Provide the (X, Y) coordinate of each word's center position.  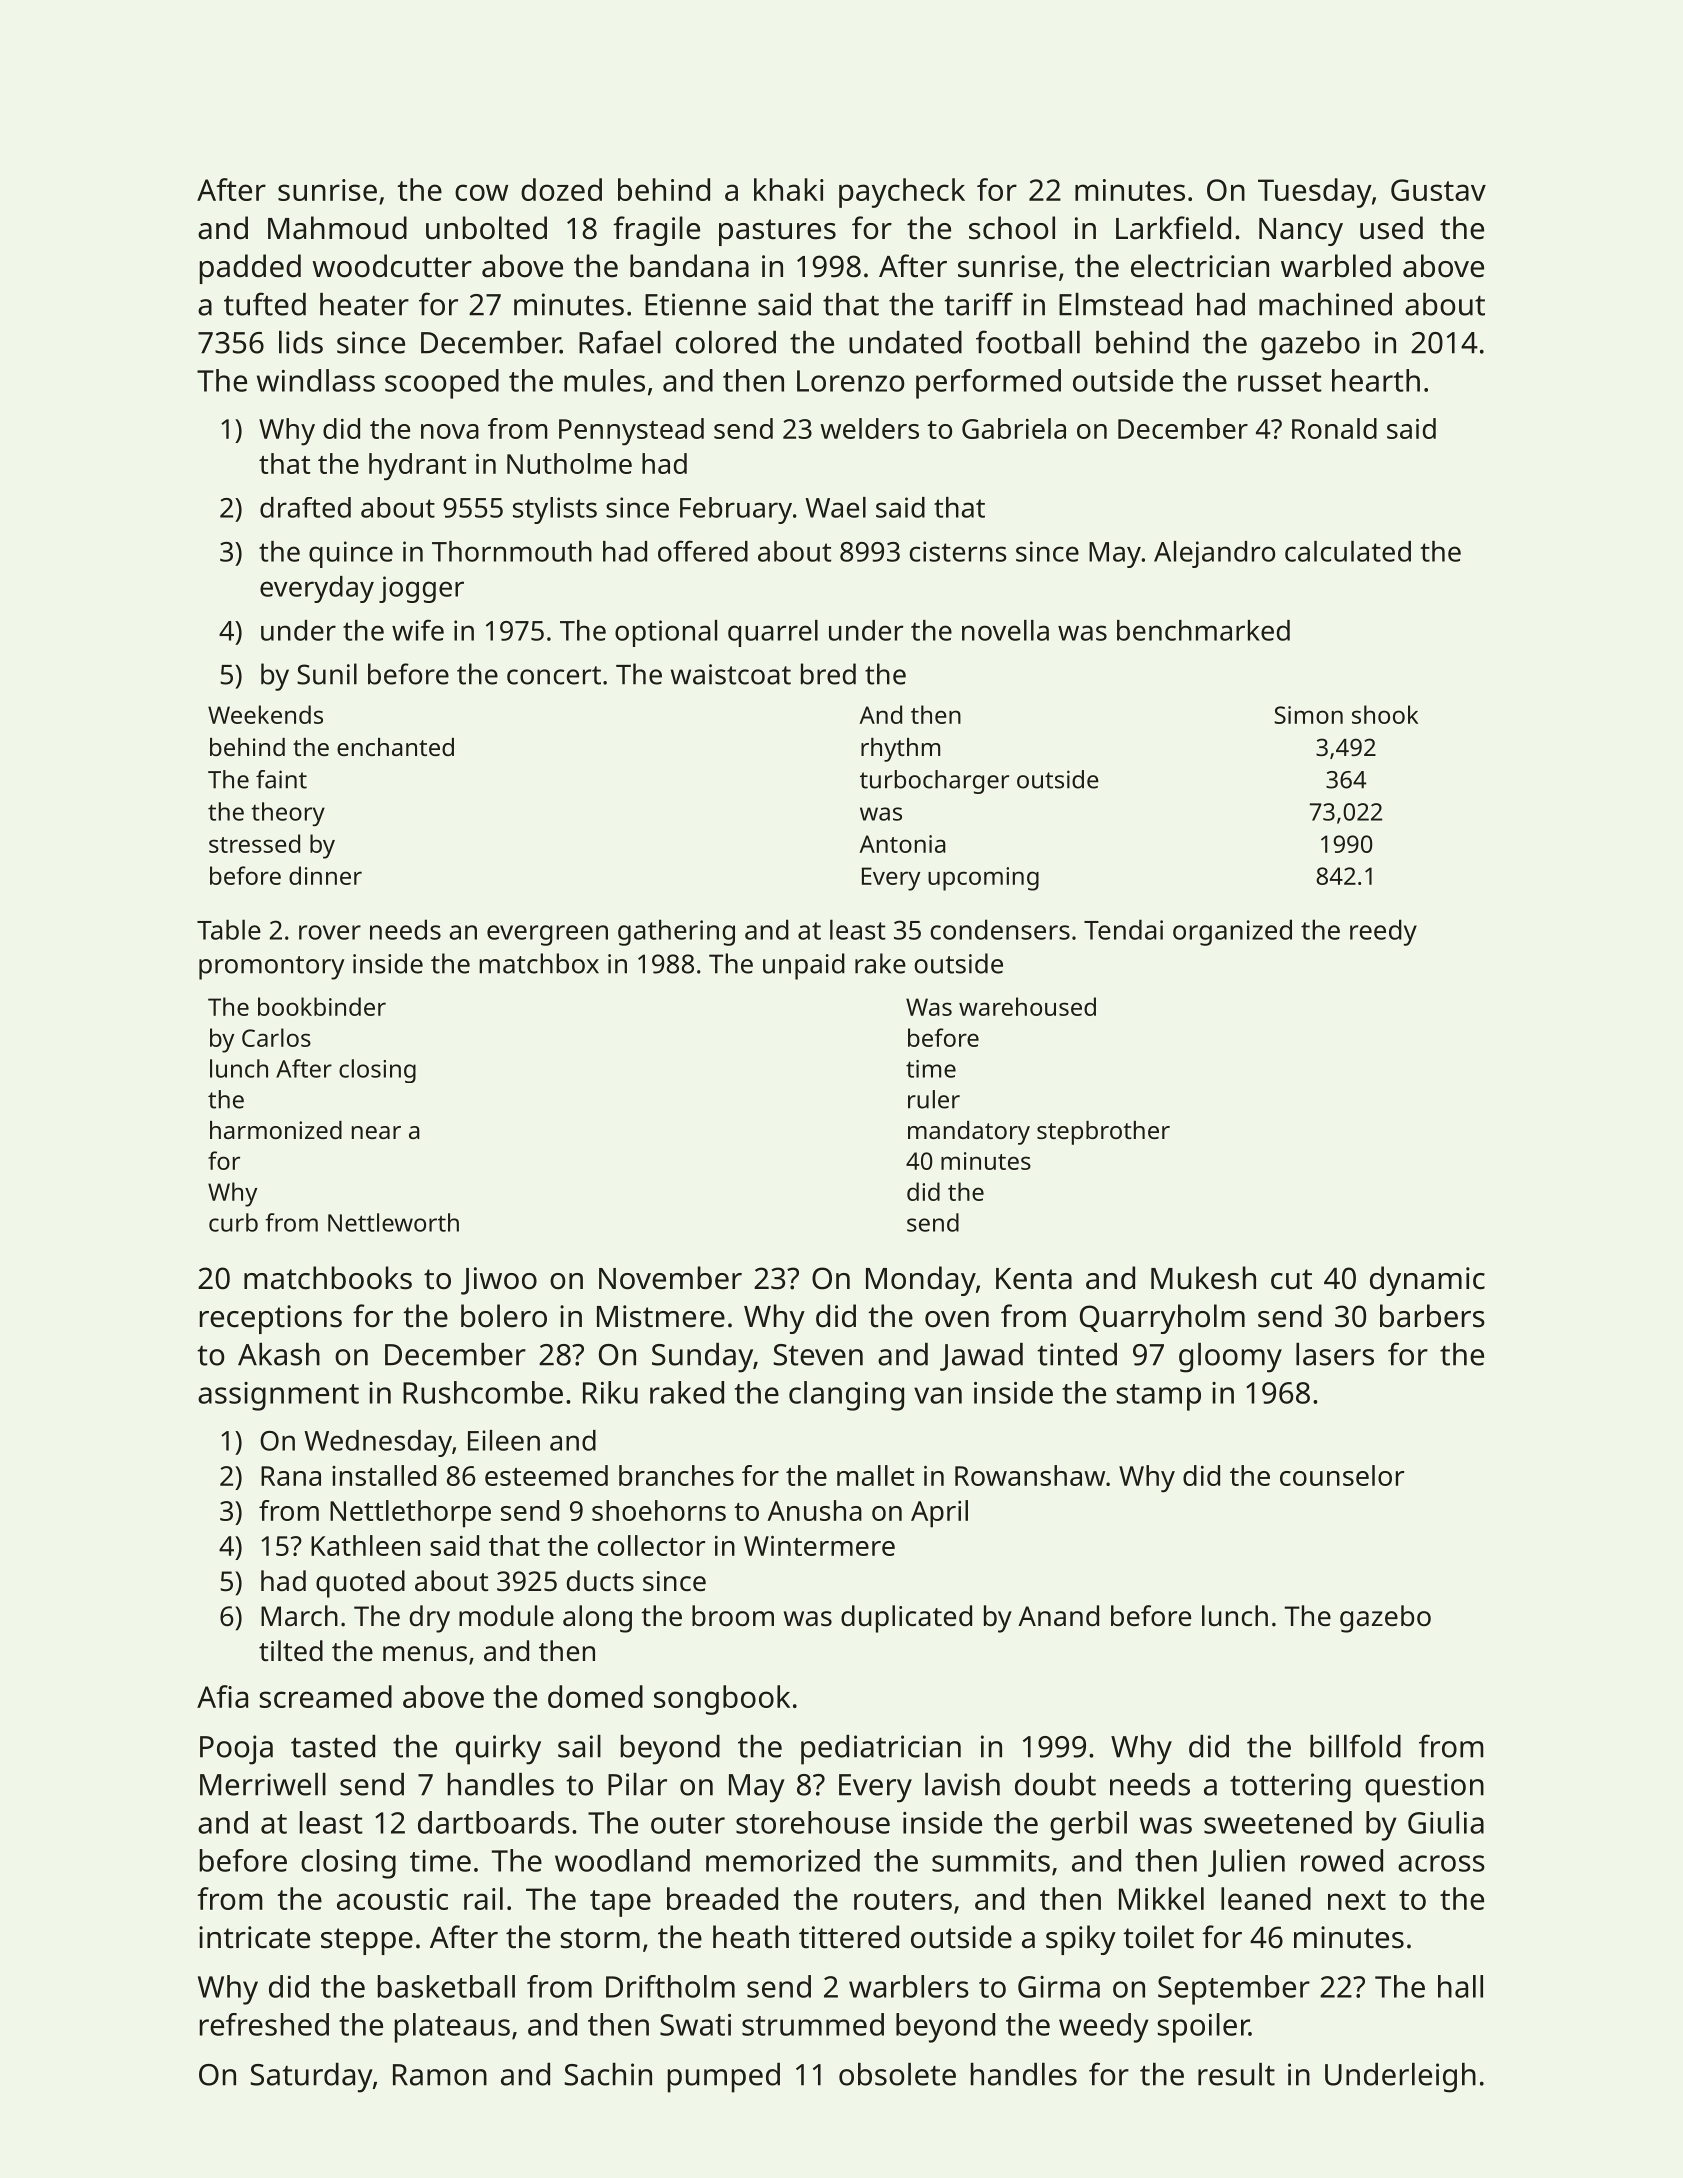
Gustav (1438, 190)
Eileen (504, 1440)
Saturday (311, 2078)
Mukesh (1203, 1278)
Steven (818, 1355)
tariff (978, 304)
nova (450, 431)
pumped (724, 2078)
